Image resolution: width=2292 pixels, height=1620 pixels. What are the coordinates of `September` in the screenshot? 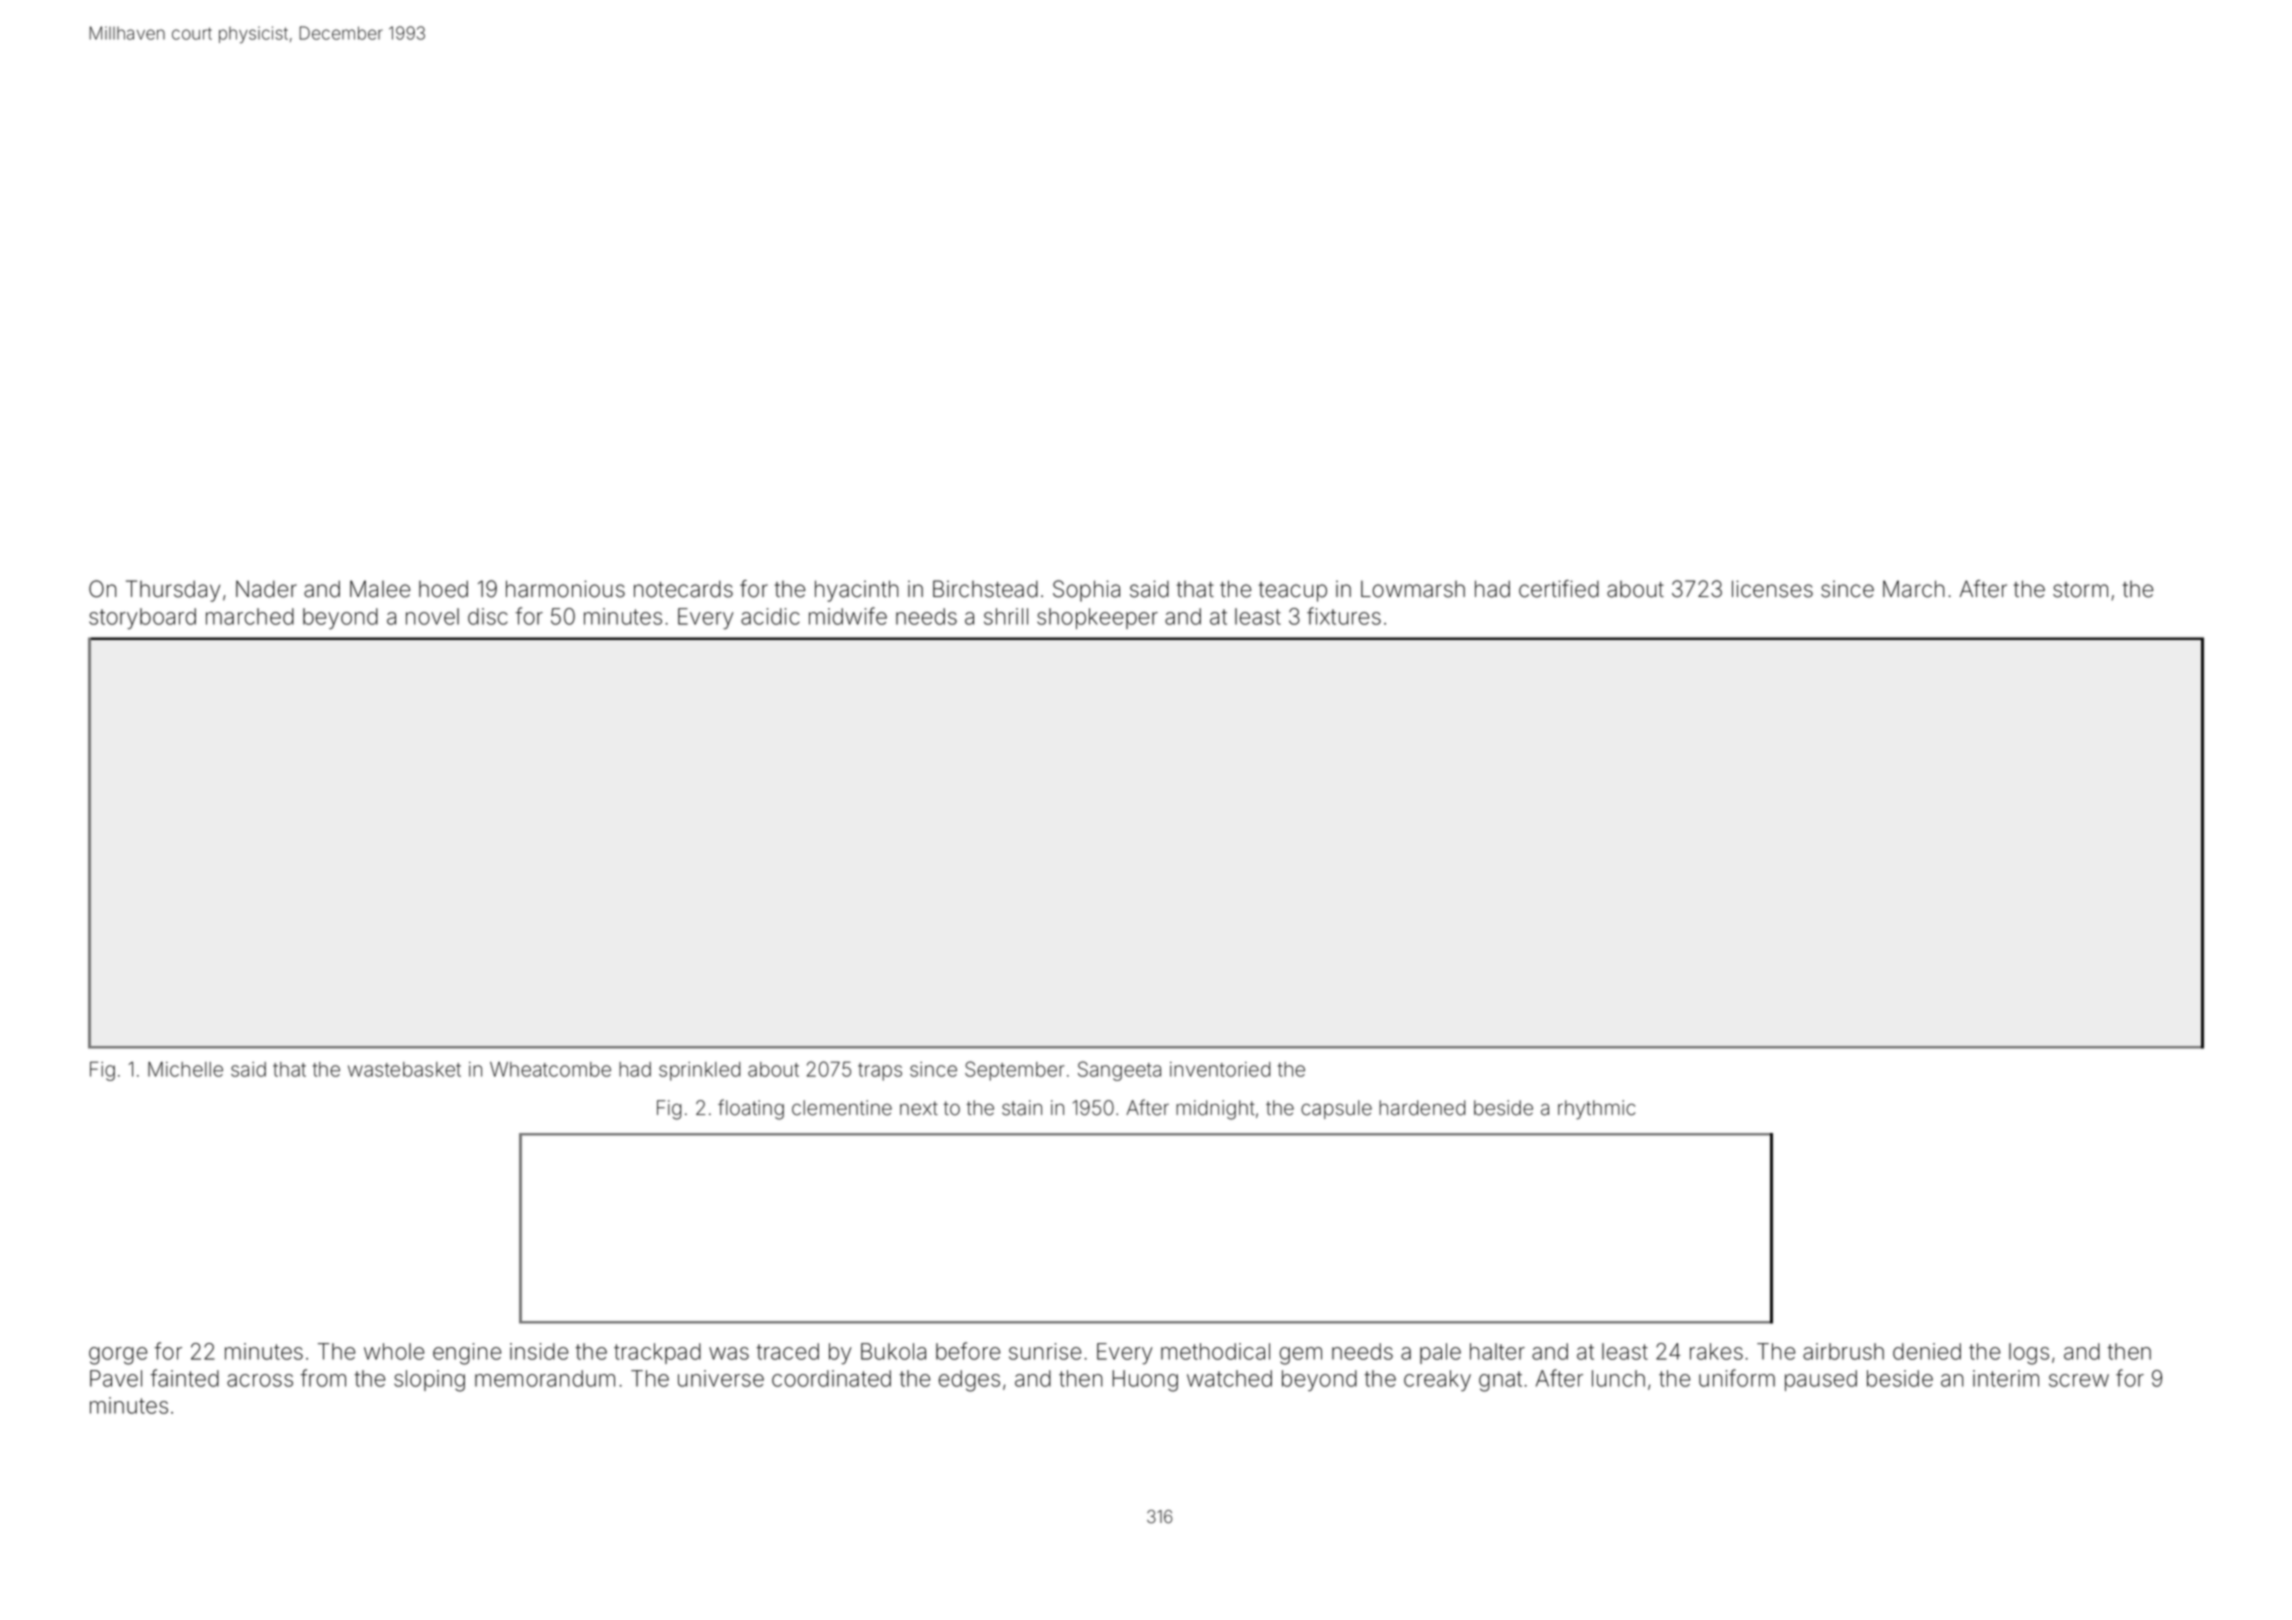 It's located at (1015, 1071).
